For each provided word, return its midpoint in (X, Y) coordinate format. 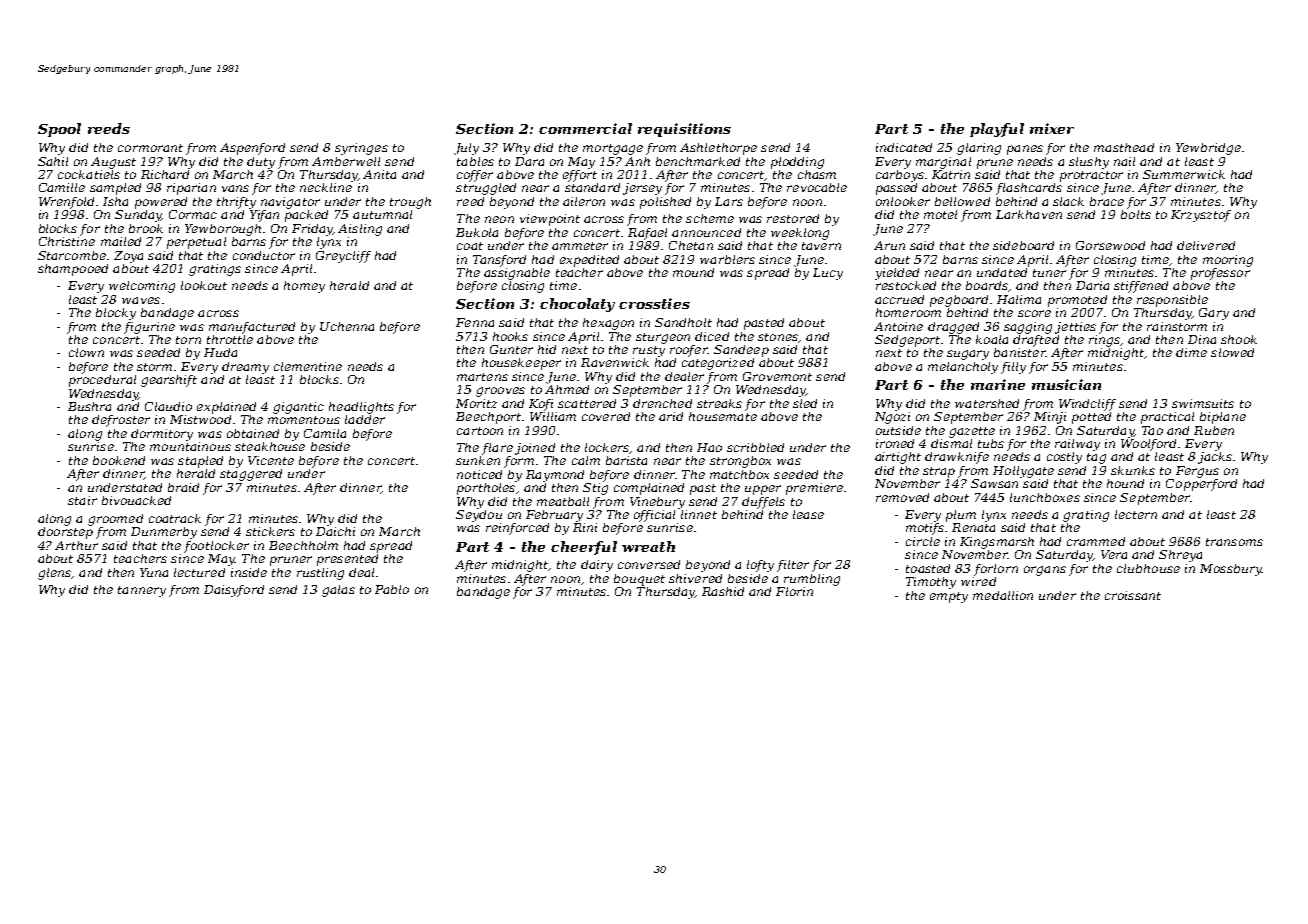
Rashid (723, 591)
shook (1239, 339)
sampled (115, 189)
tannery (142, 591)
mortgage (613, 149)
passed (896, 189)
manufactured (252, 328)
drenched (662, 403)
